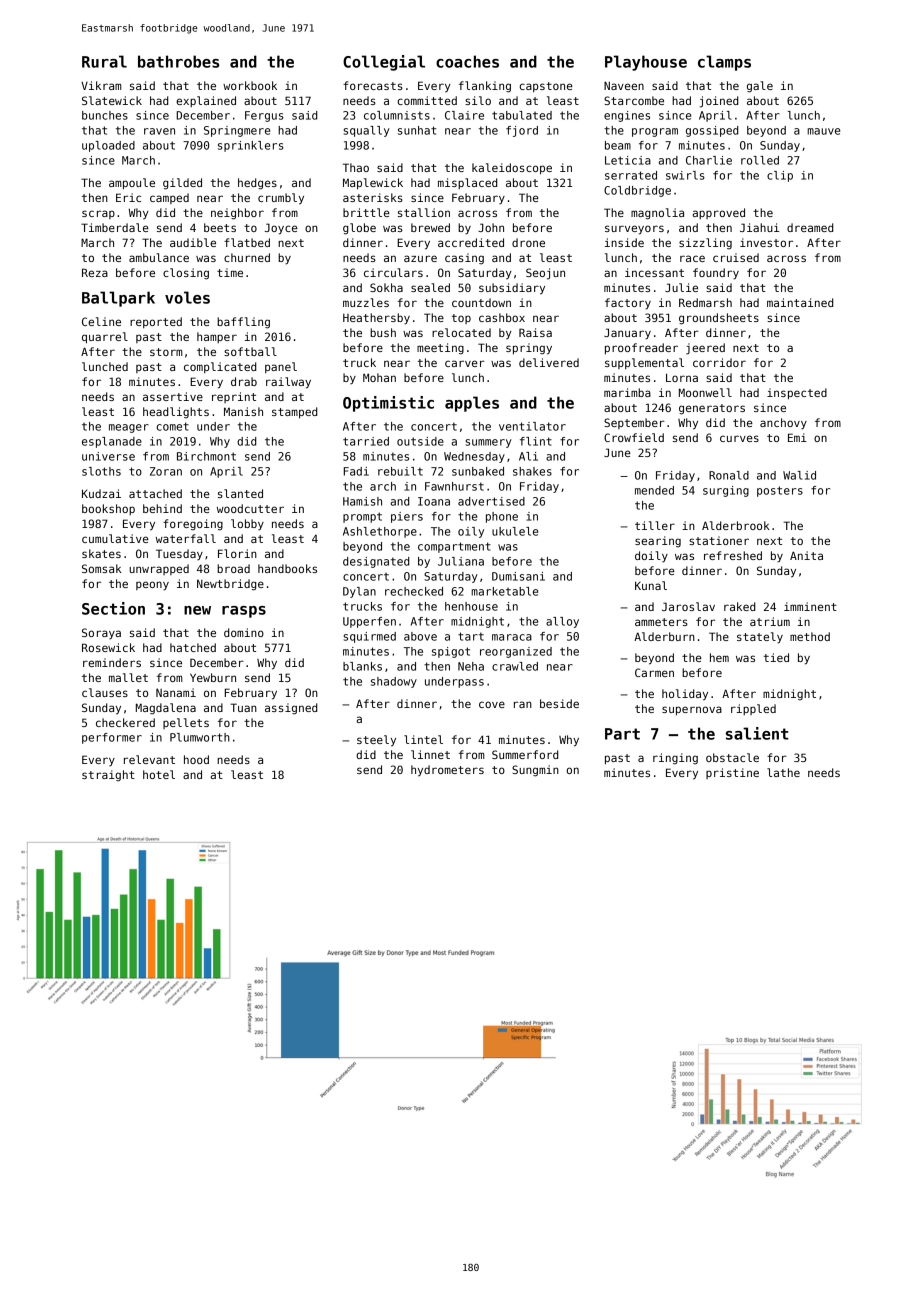  I want to click on committed, so click(427, 100).
